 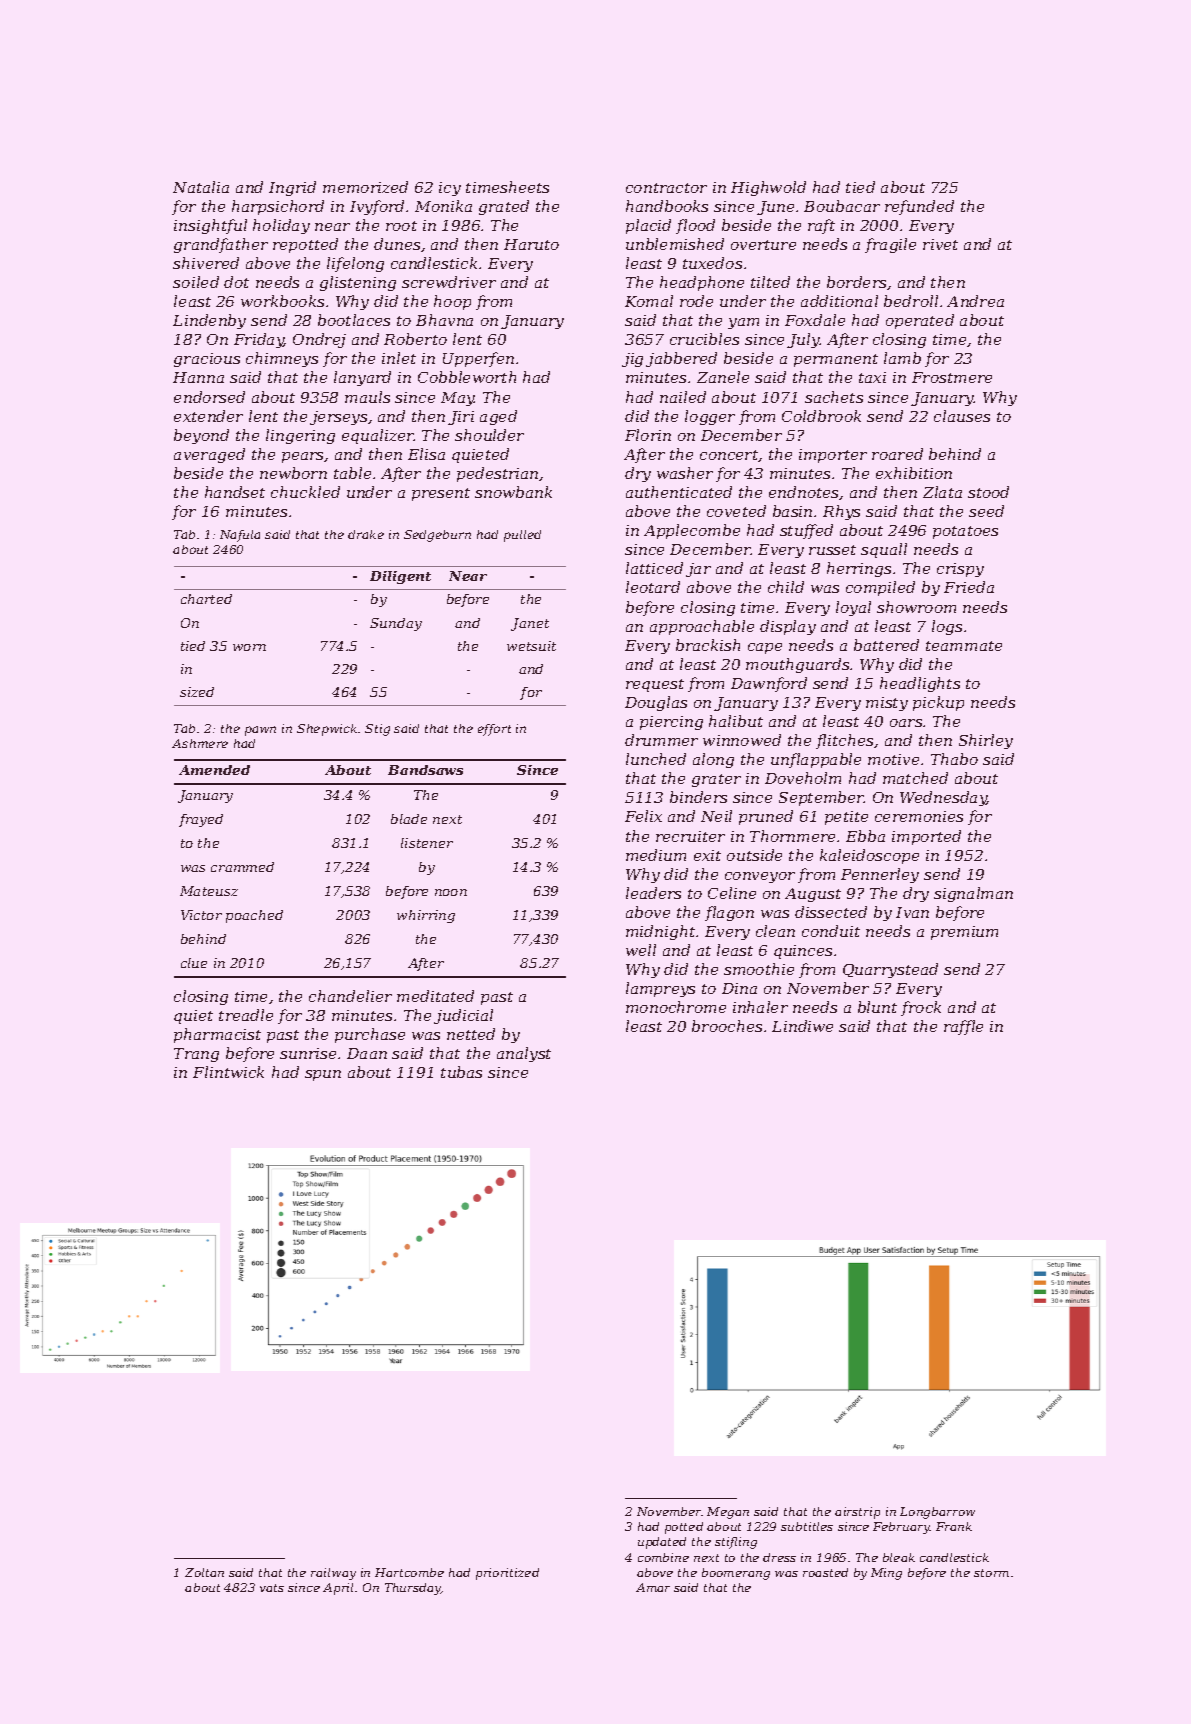 What do you see at coordinates (204, 1572) in the screenshot?
I see `Zoltan` at bounding box center [204, 1572].
